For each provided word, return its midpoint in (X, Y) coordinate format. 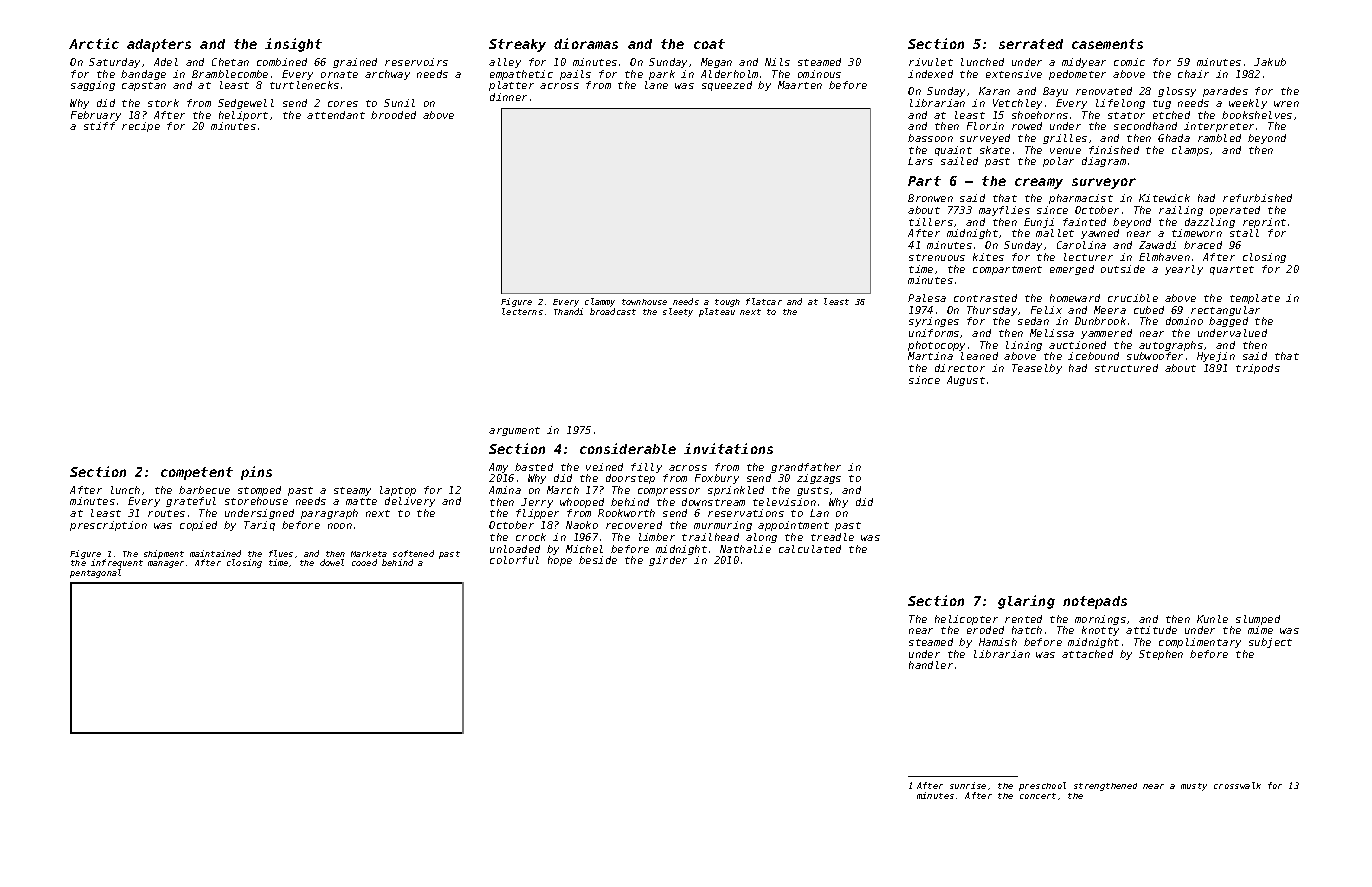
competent (197, 473)
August (966, 381)
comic (1129, 62)
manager (166, 564)
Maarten (800, 85)
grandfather (806, 468)
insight (293, 45)
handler (931, 665)
